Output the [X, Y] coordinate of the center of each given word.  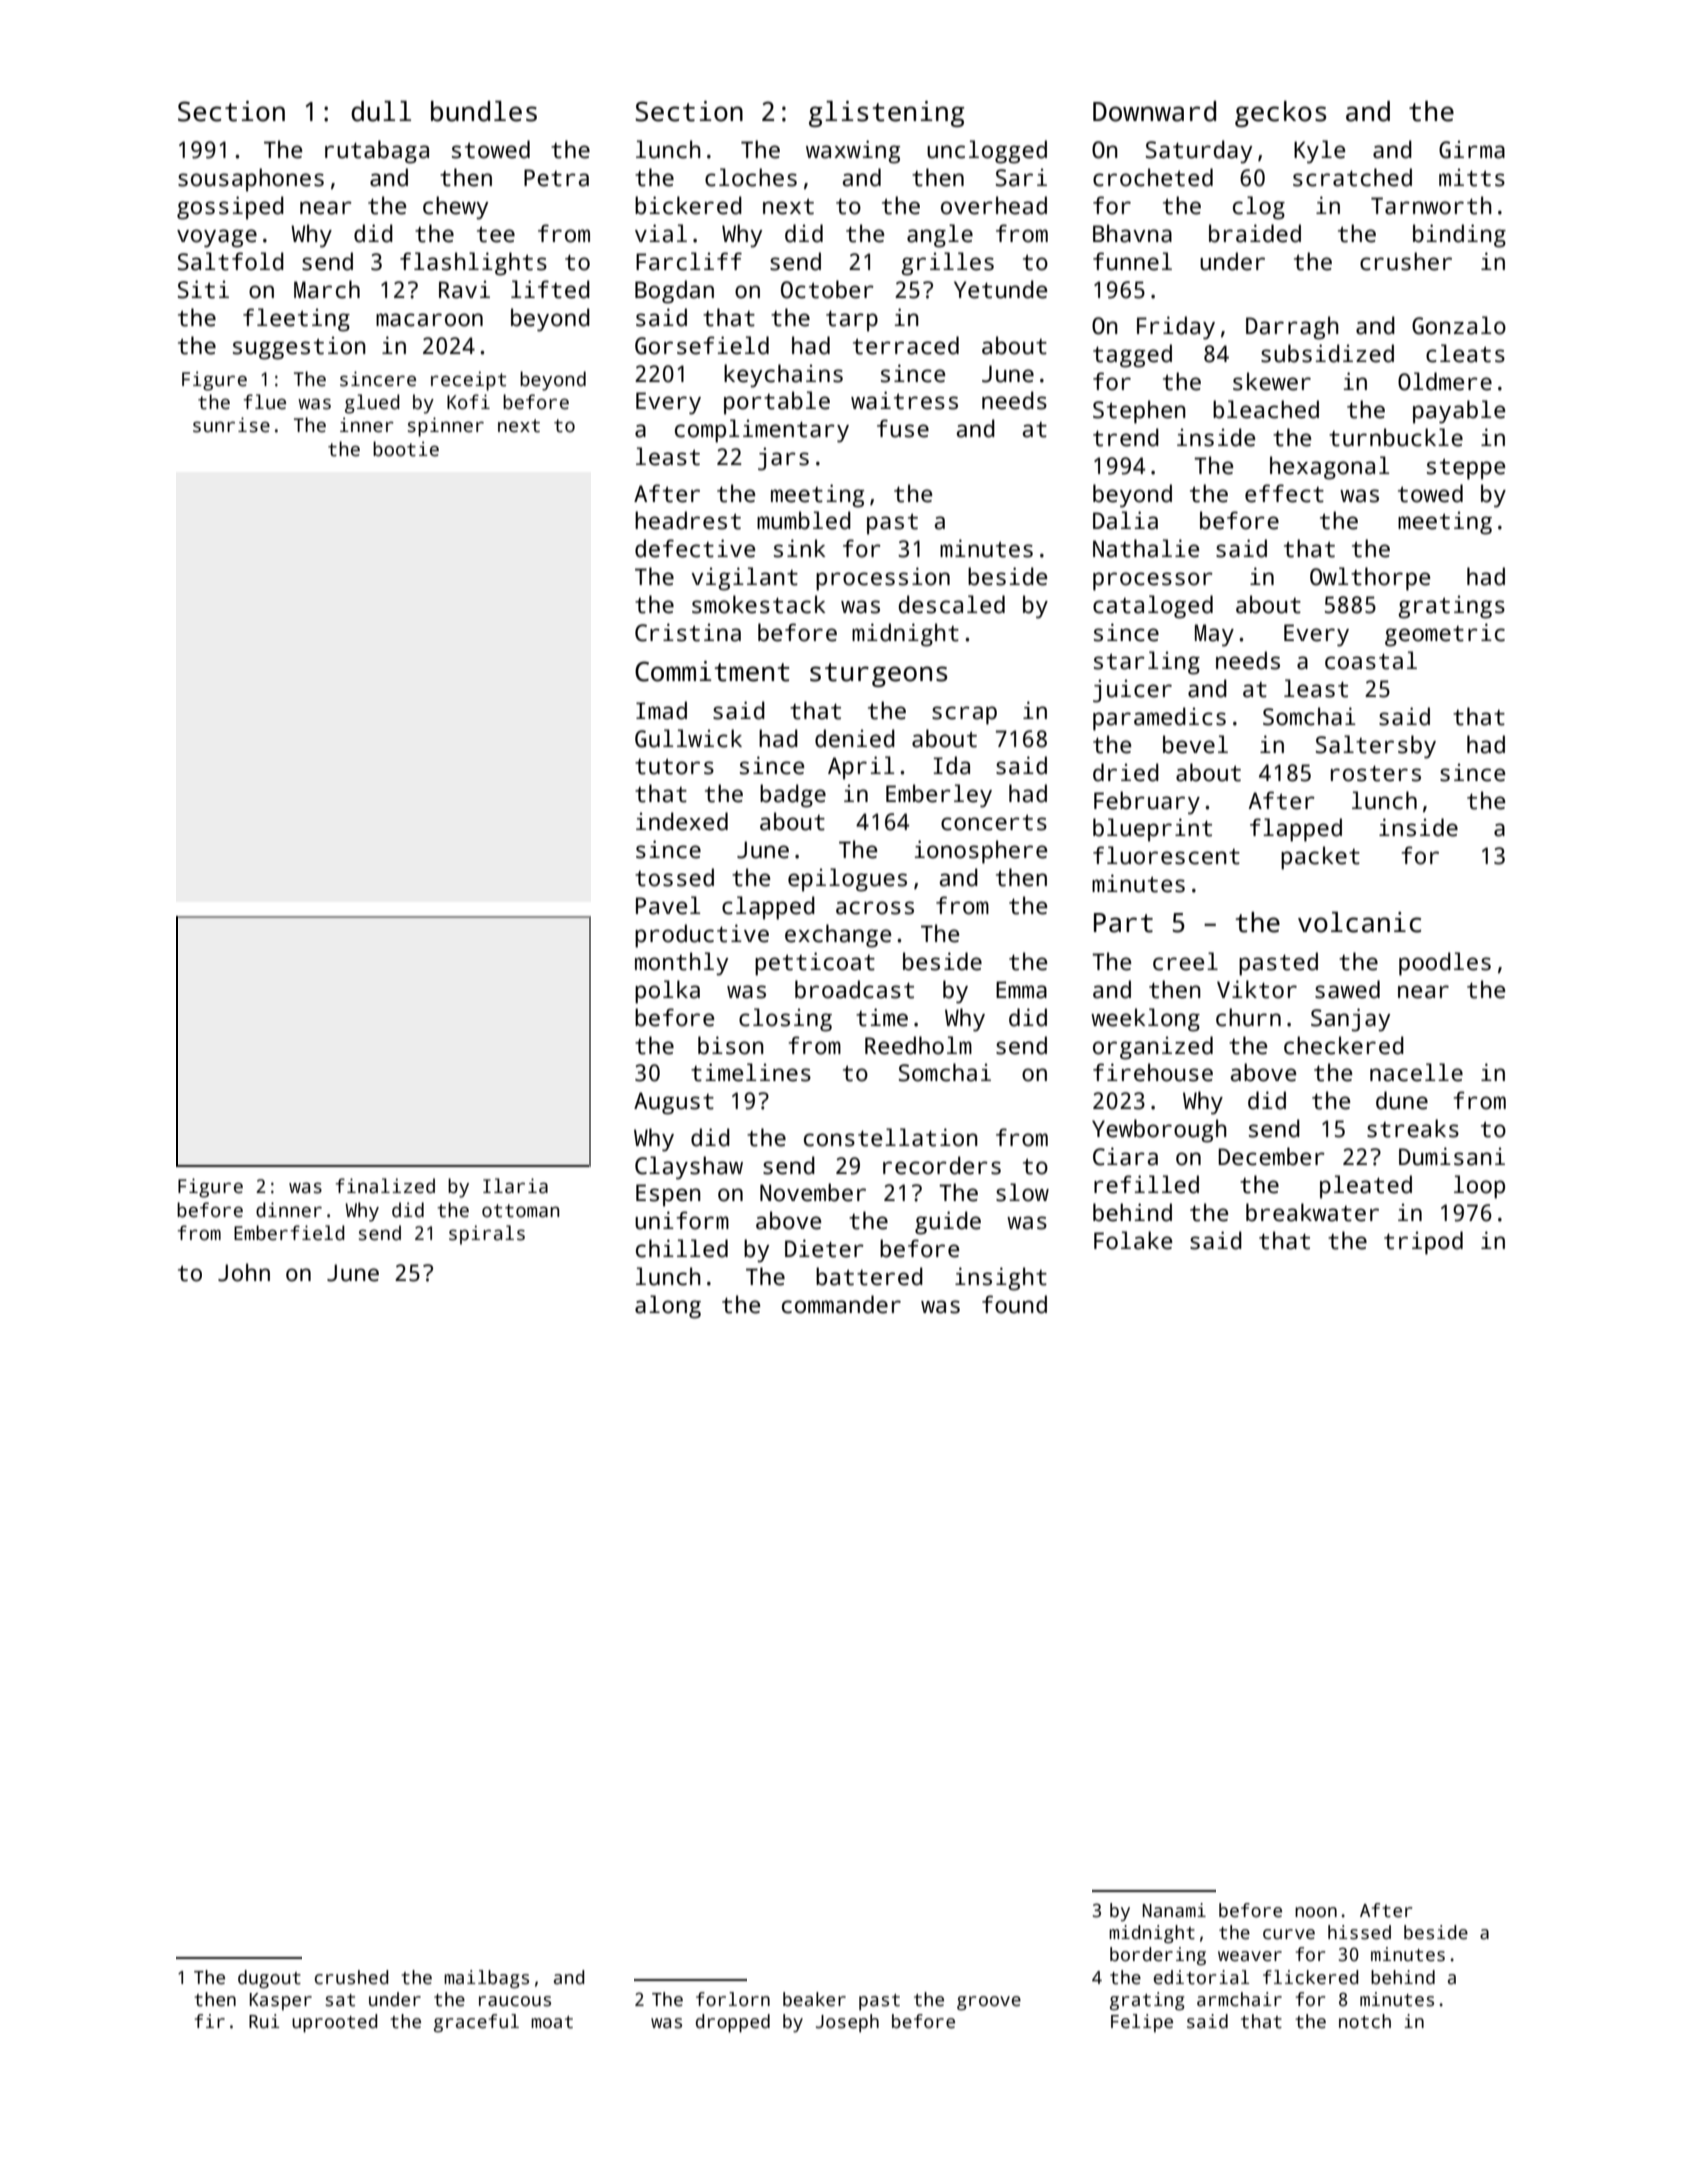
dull [381, 111]
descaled [952, 604]
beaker [814, 1999]
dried [1126, 772]
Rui [264, 2021]
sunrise [231, 425]
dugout [269, 1979]
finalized [385, 1186]
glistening [886, 114]
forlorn [733, 1999]
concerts [994, 822]
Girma [1472, 149]
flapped [1296, 830]
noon [1316, 1912]
